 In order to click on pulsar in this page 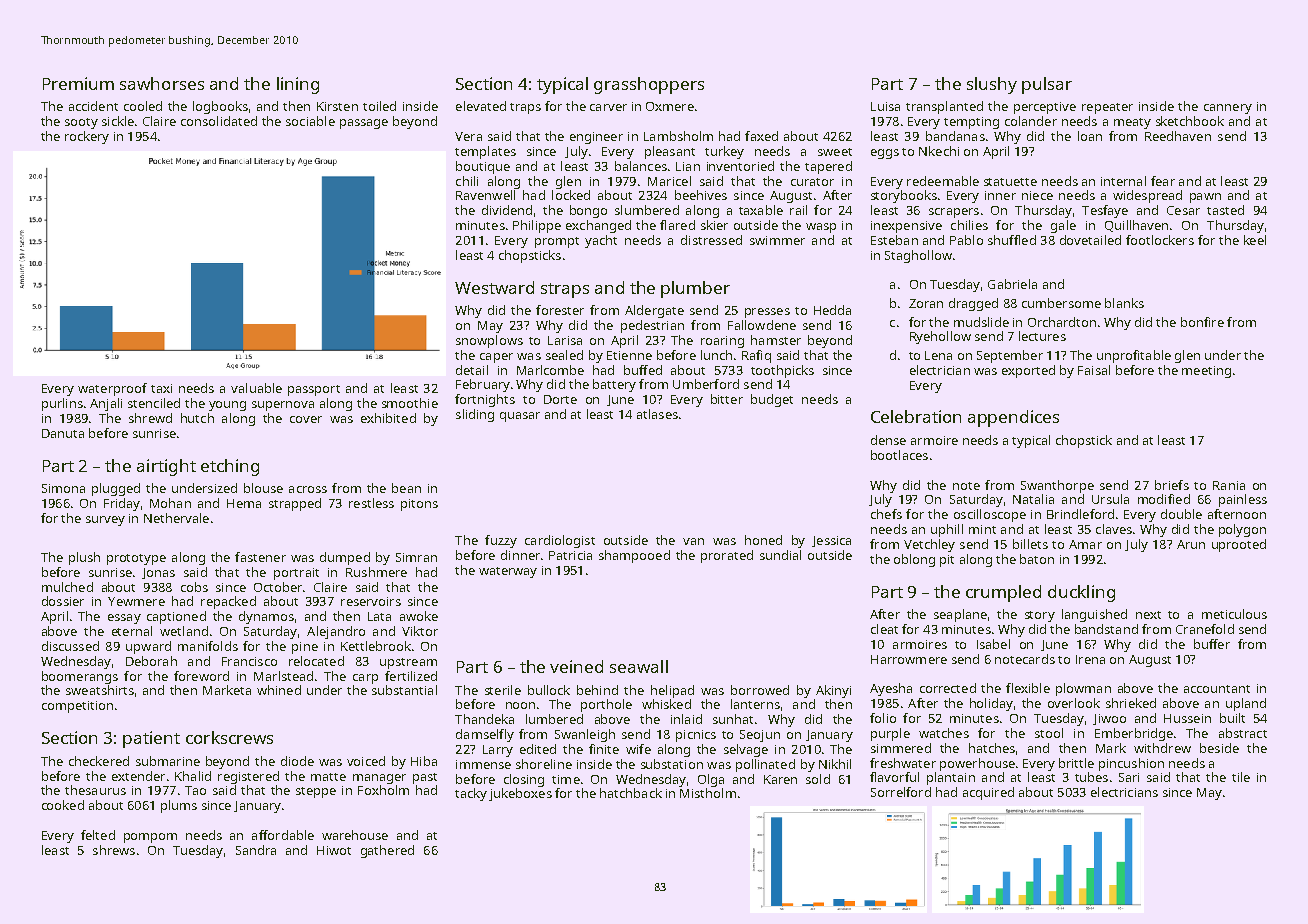, I will do `click(1047, 85)`.
